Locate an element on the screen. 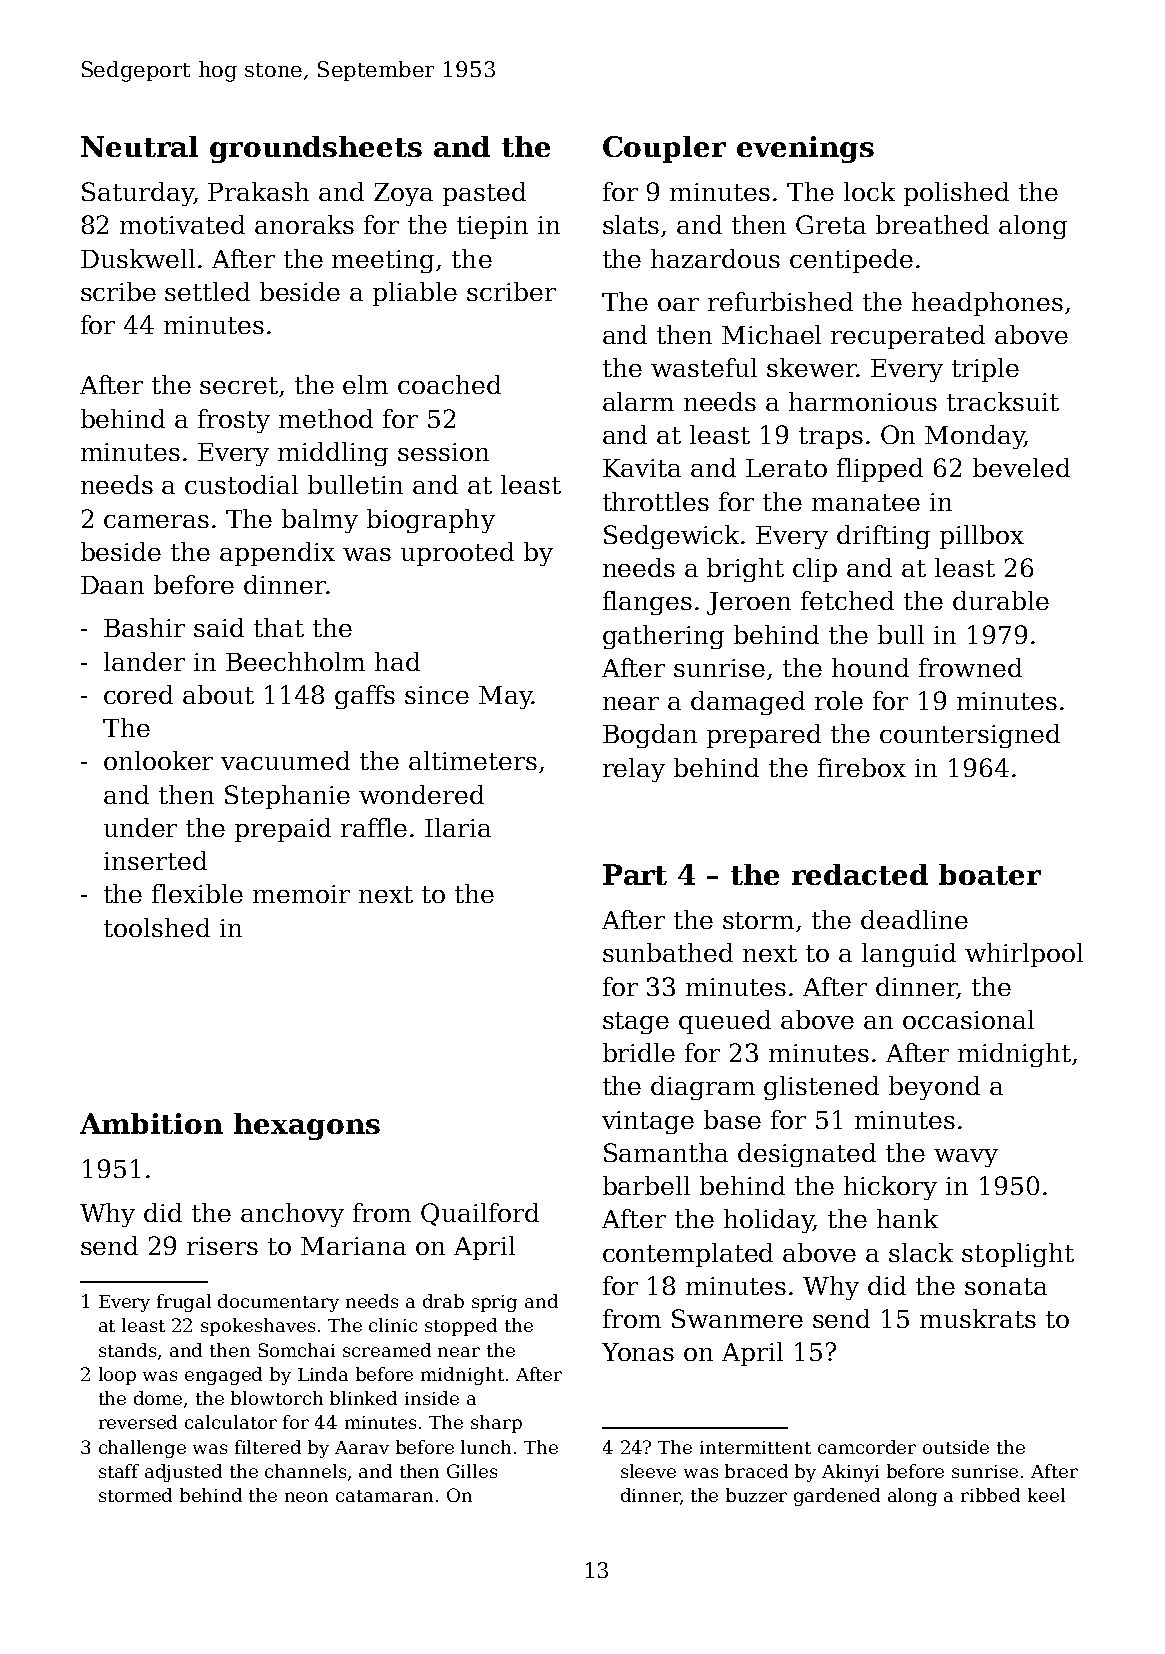 The height and width of the screenshot is (1654, 1165). groundsheets is located at coordinates (316, 149).
